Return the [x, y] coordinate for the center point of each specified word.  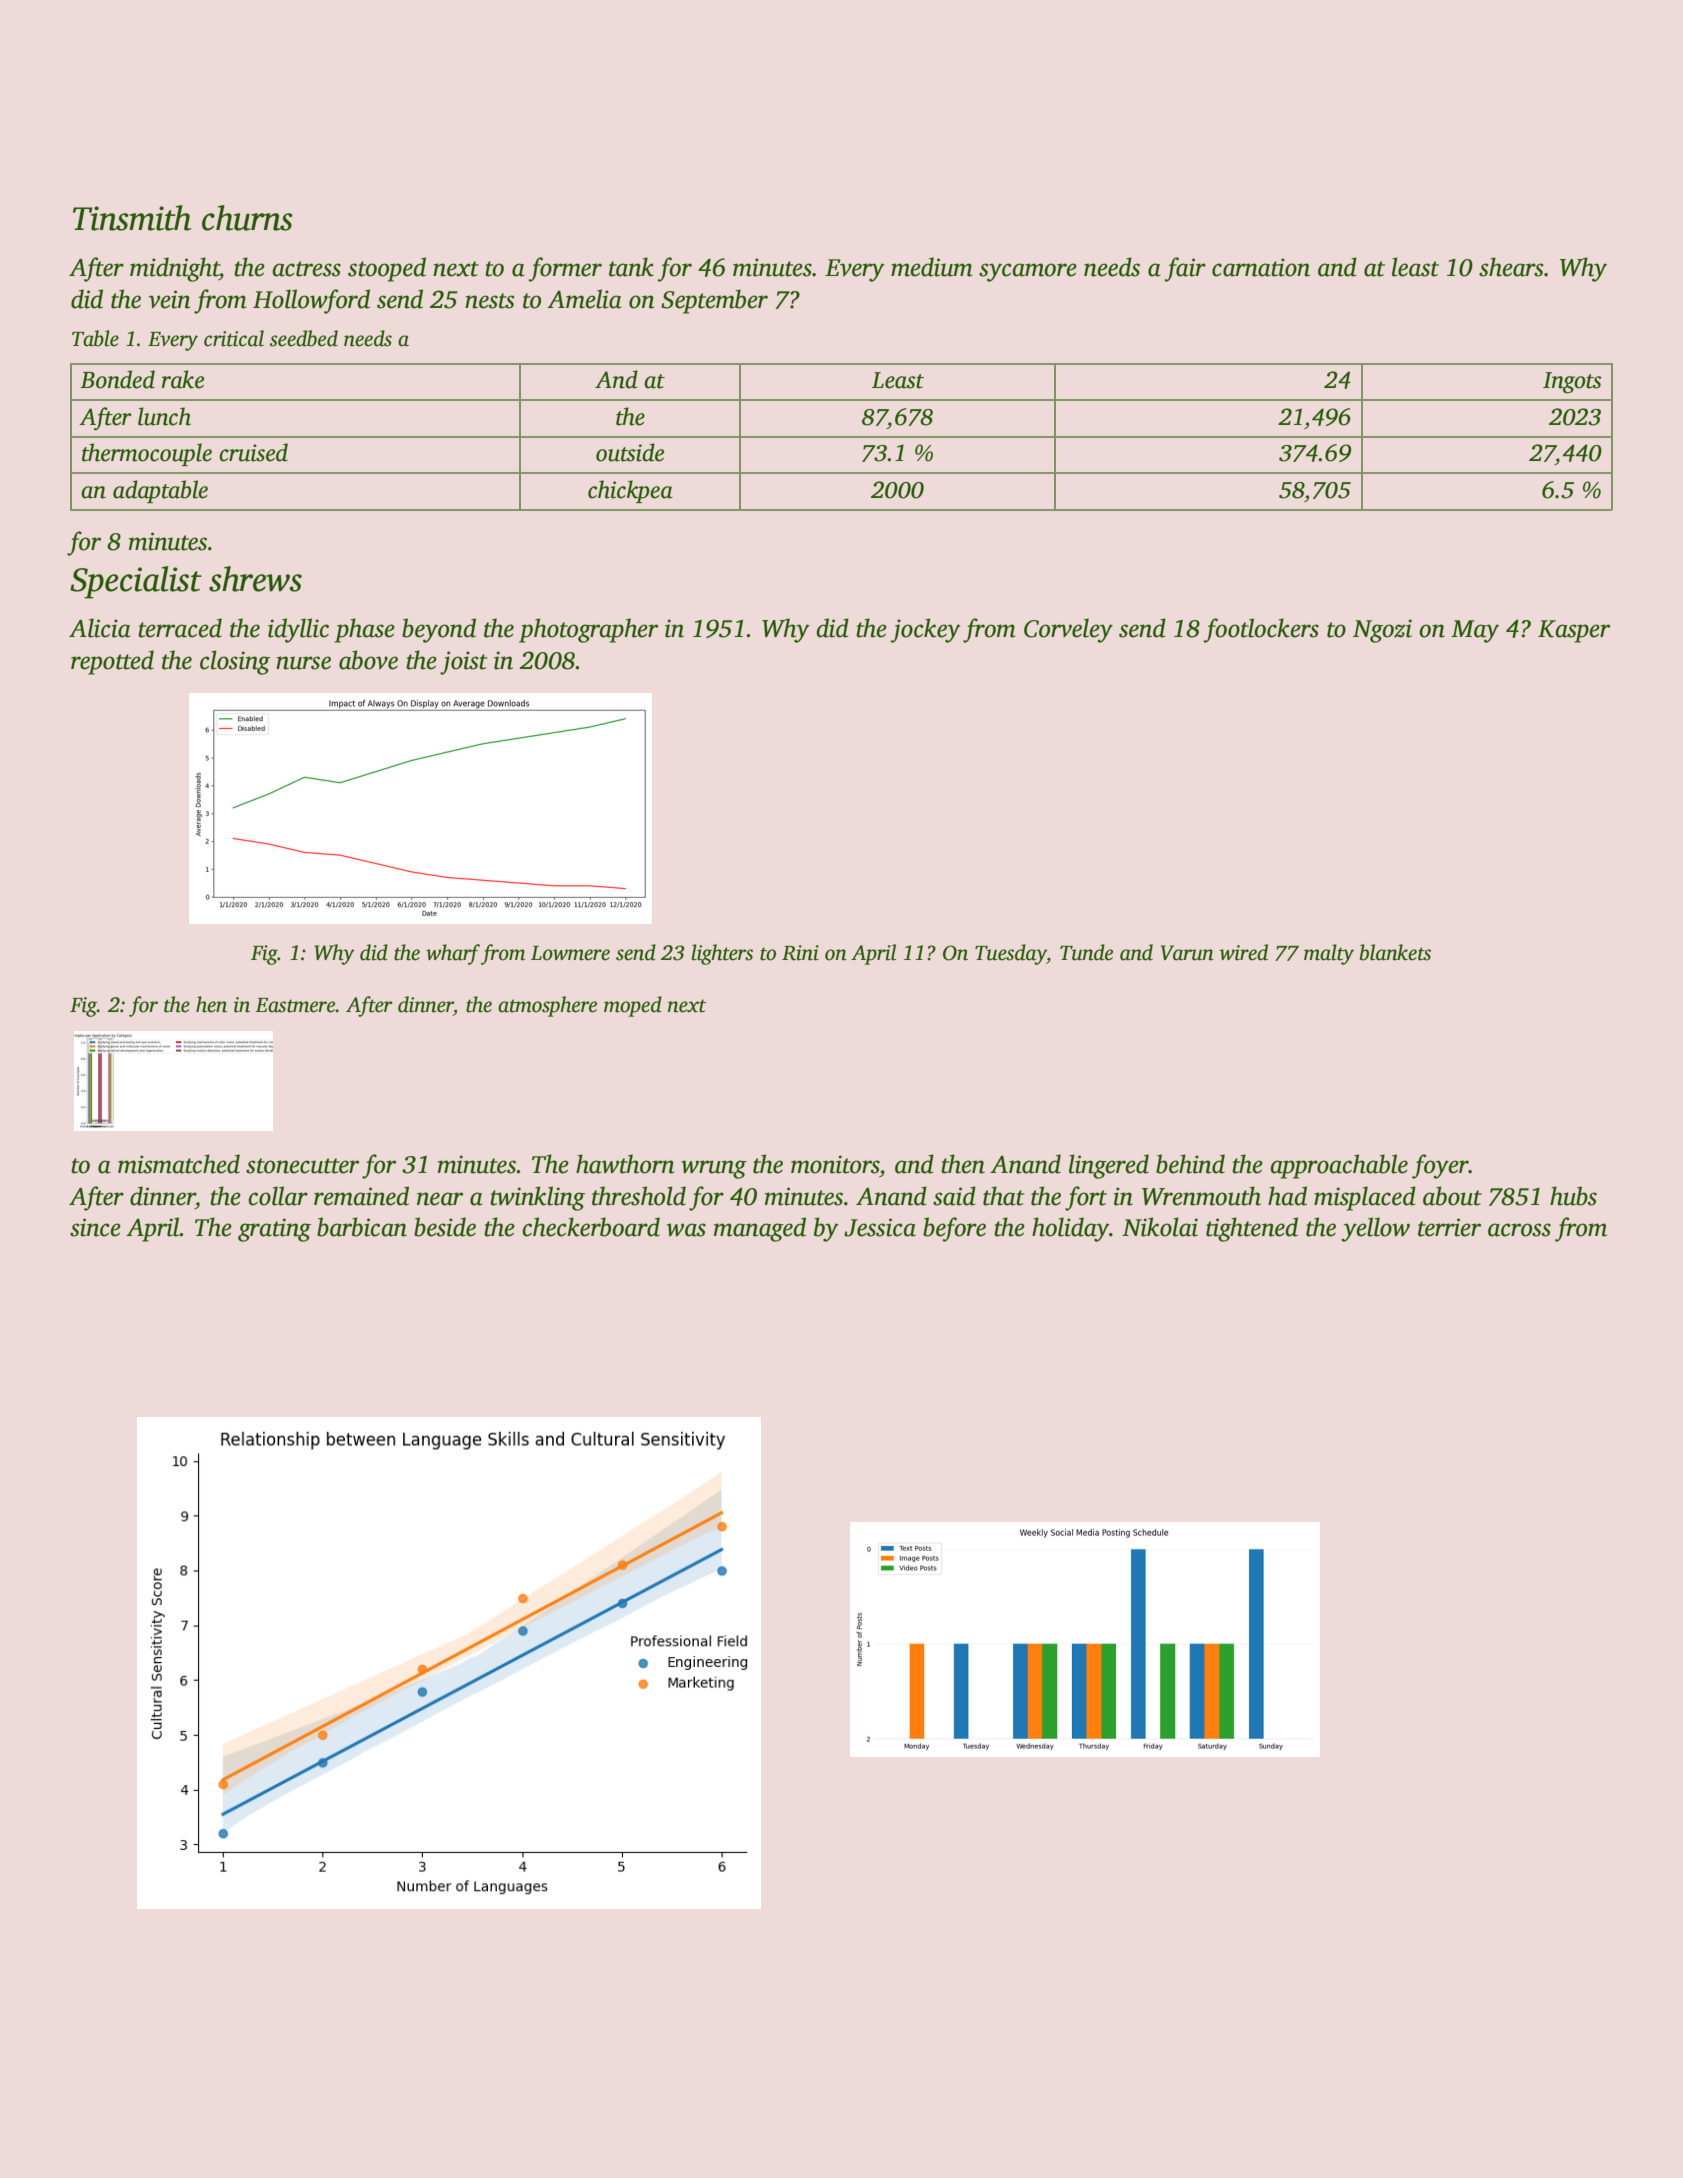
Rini [800, 953]
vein [170, 299]
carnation [1261, 267]
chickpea [630, 491]
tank [631, 267]
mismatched [179, 1164]
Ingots [1572, 383]
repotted [112, 662]
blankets [1395, 952]
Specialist [136, 582]
